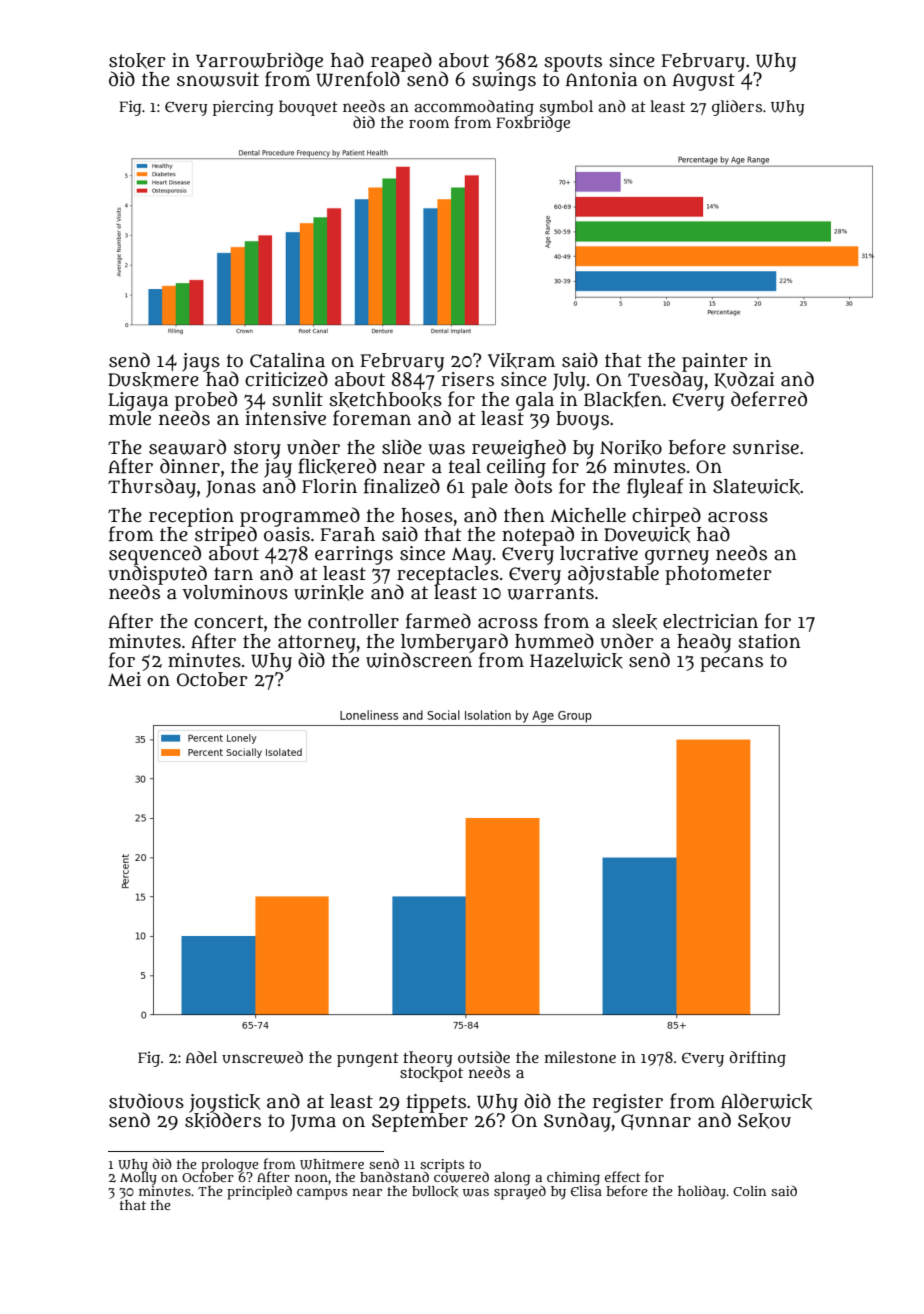  I want to click on Foxbridge, so click(533, 124).
